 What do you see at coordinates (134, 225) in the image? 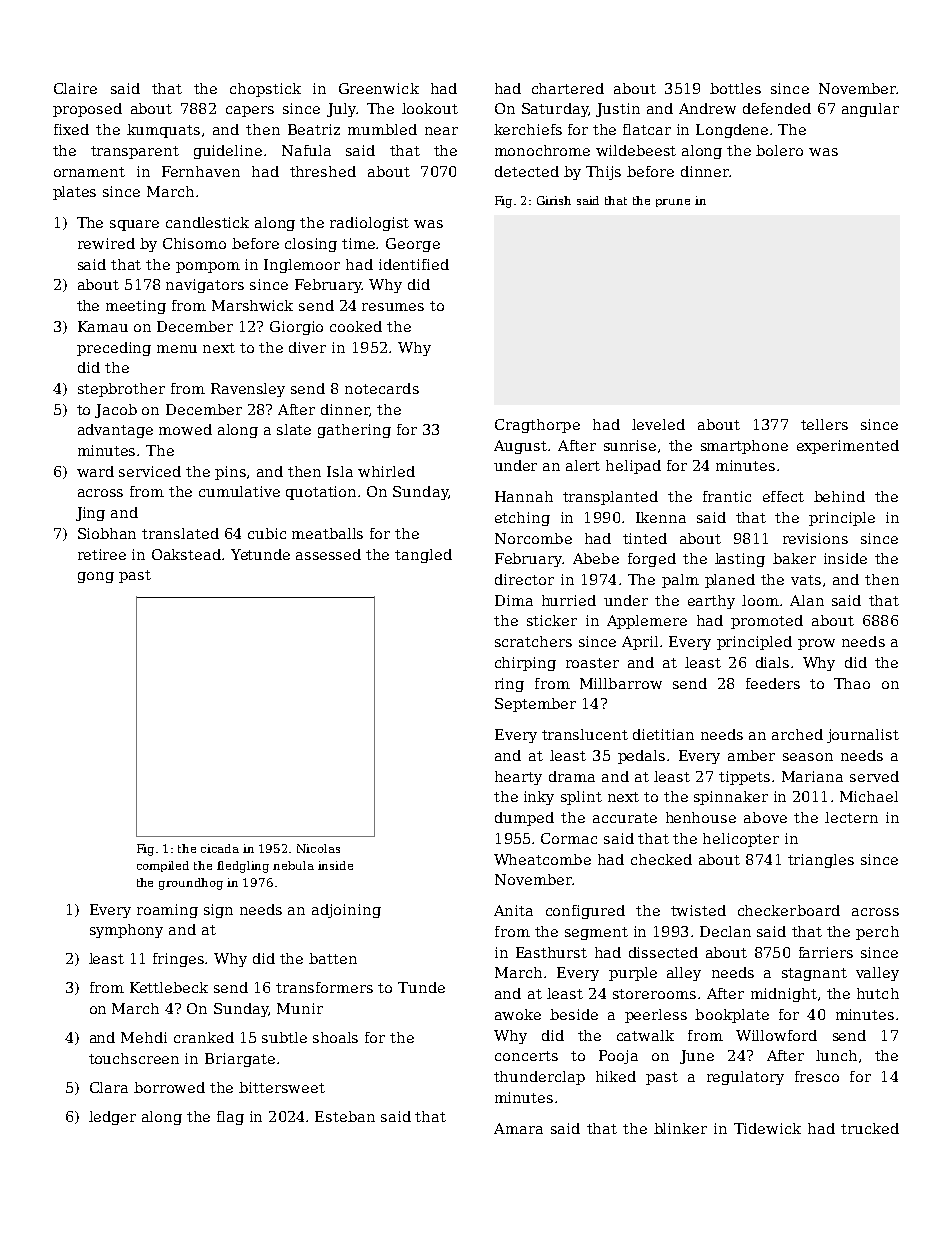
I see `square` at bounding box center [134, 225].
